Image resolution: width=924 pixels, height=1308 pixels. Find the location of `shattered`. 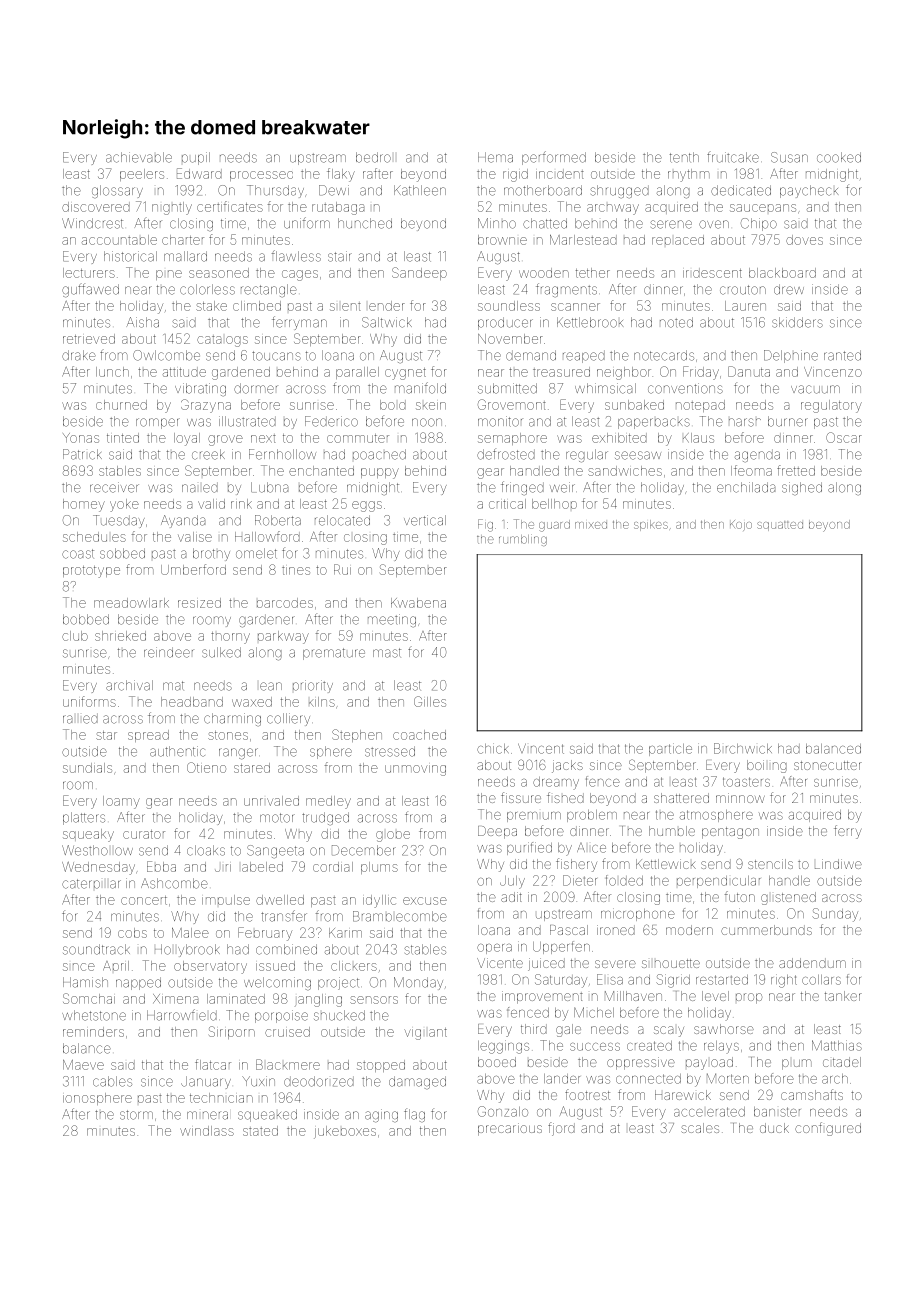

shattered is located at coordinates (681, 798).
